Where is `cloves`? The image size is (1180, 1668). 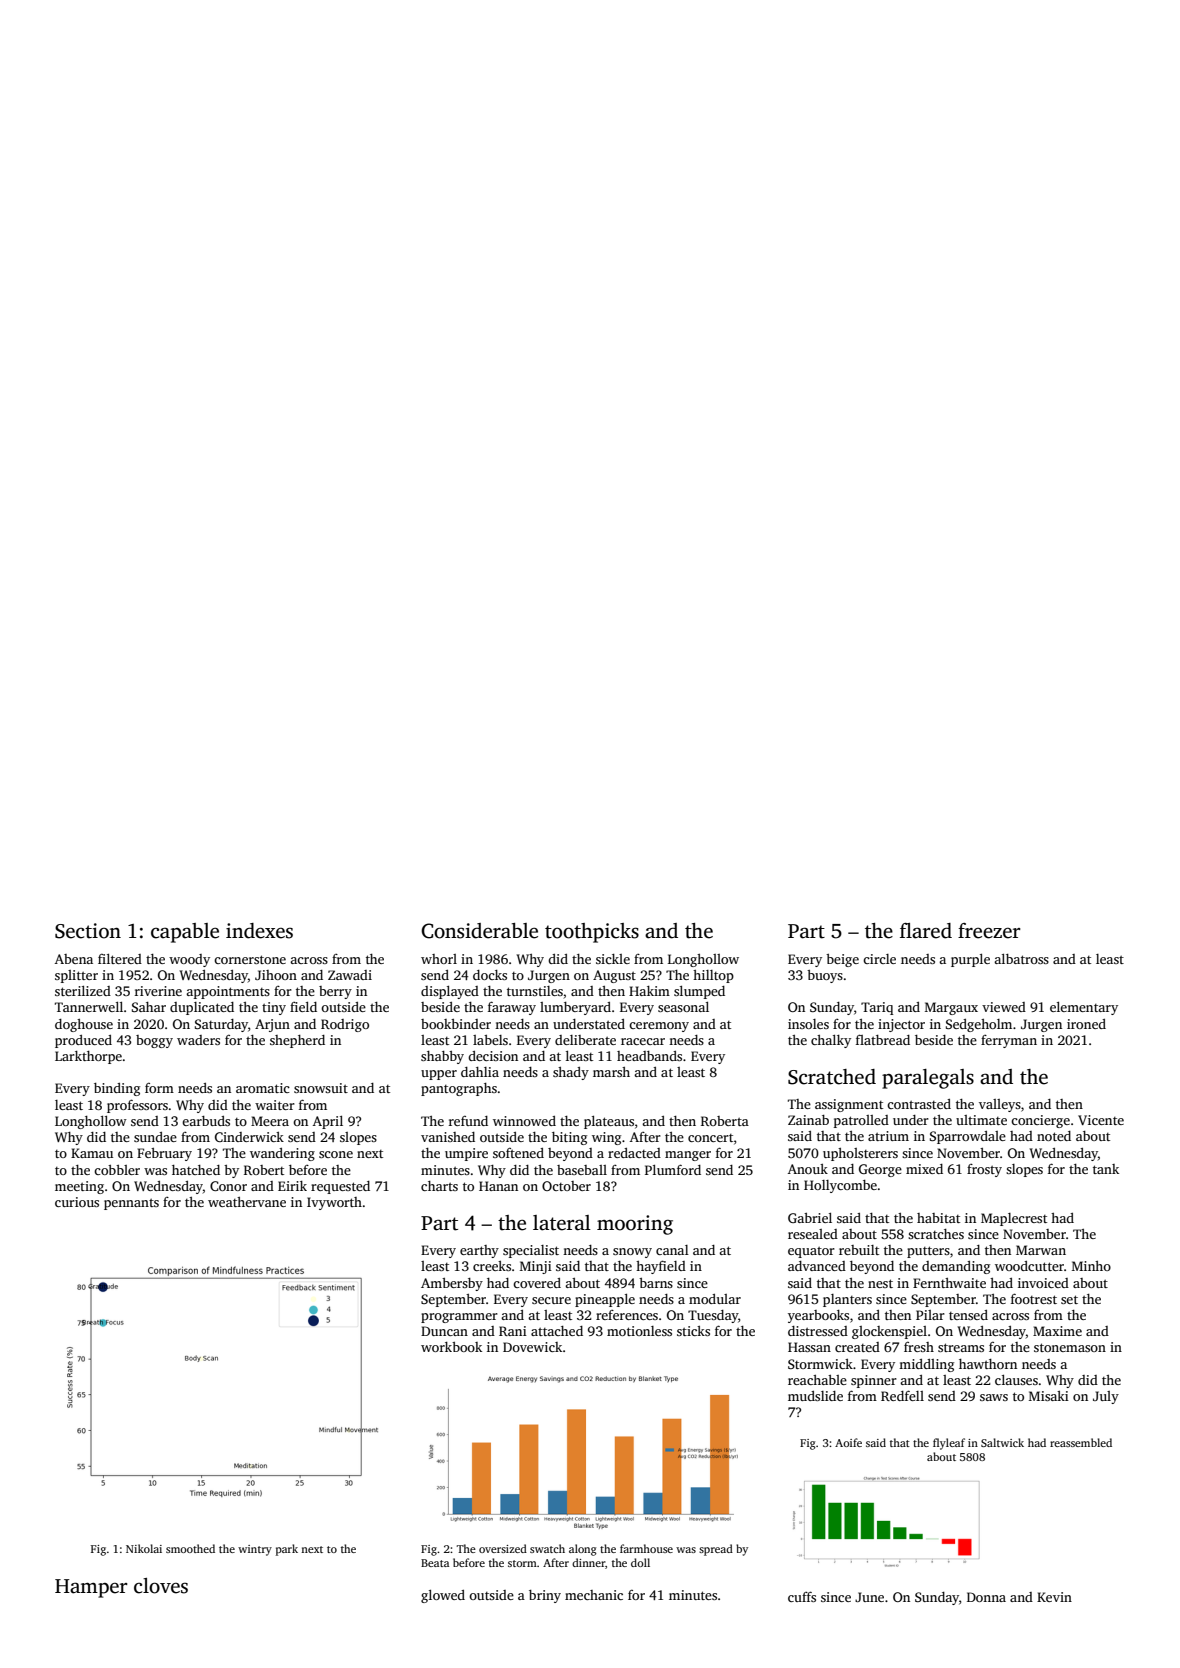
cloves is located at coordinates (161, 1586).
